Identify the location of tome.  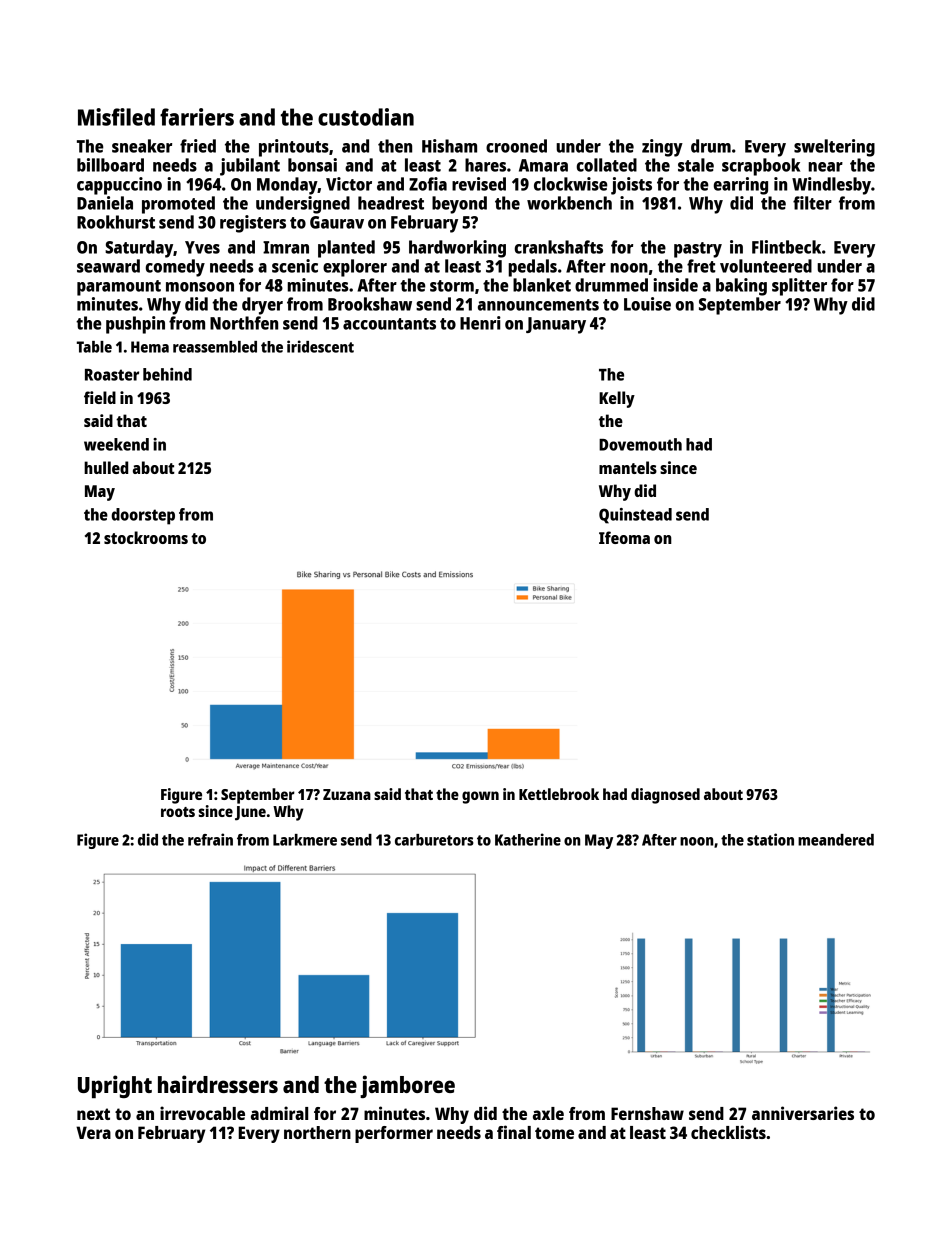
(554, 1133).
